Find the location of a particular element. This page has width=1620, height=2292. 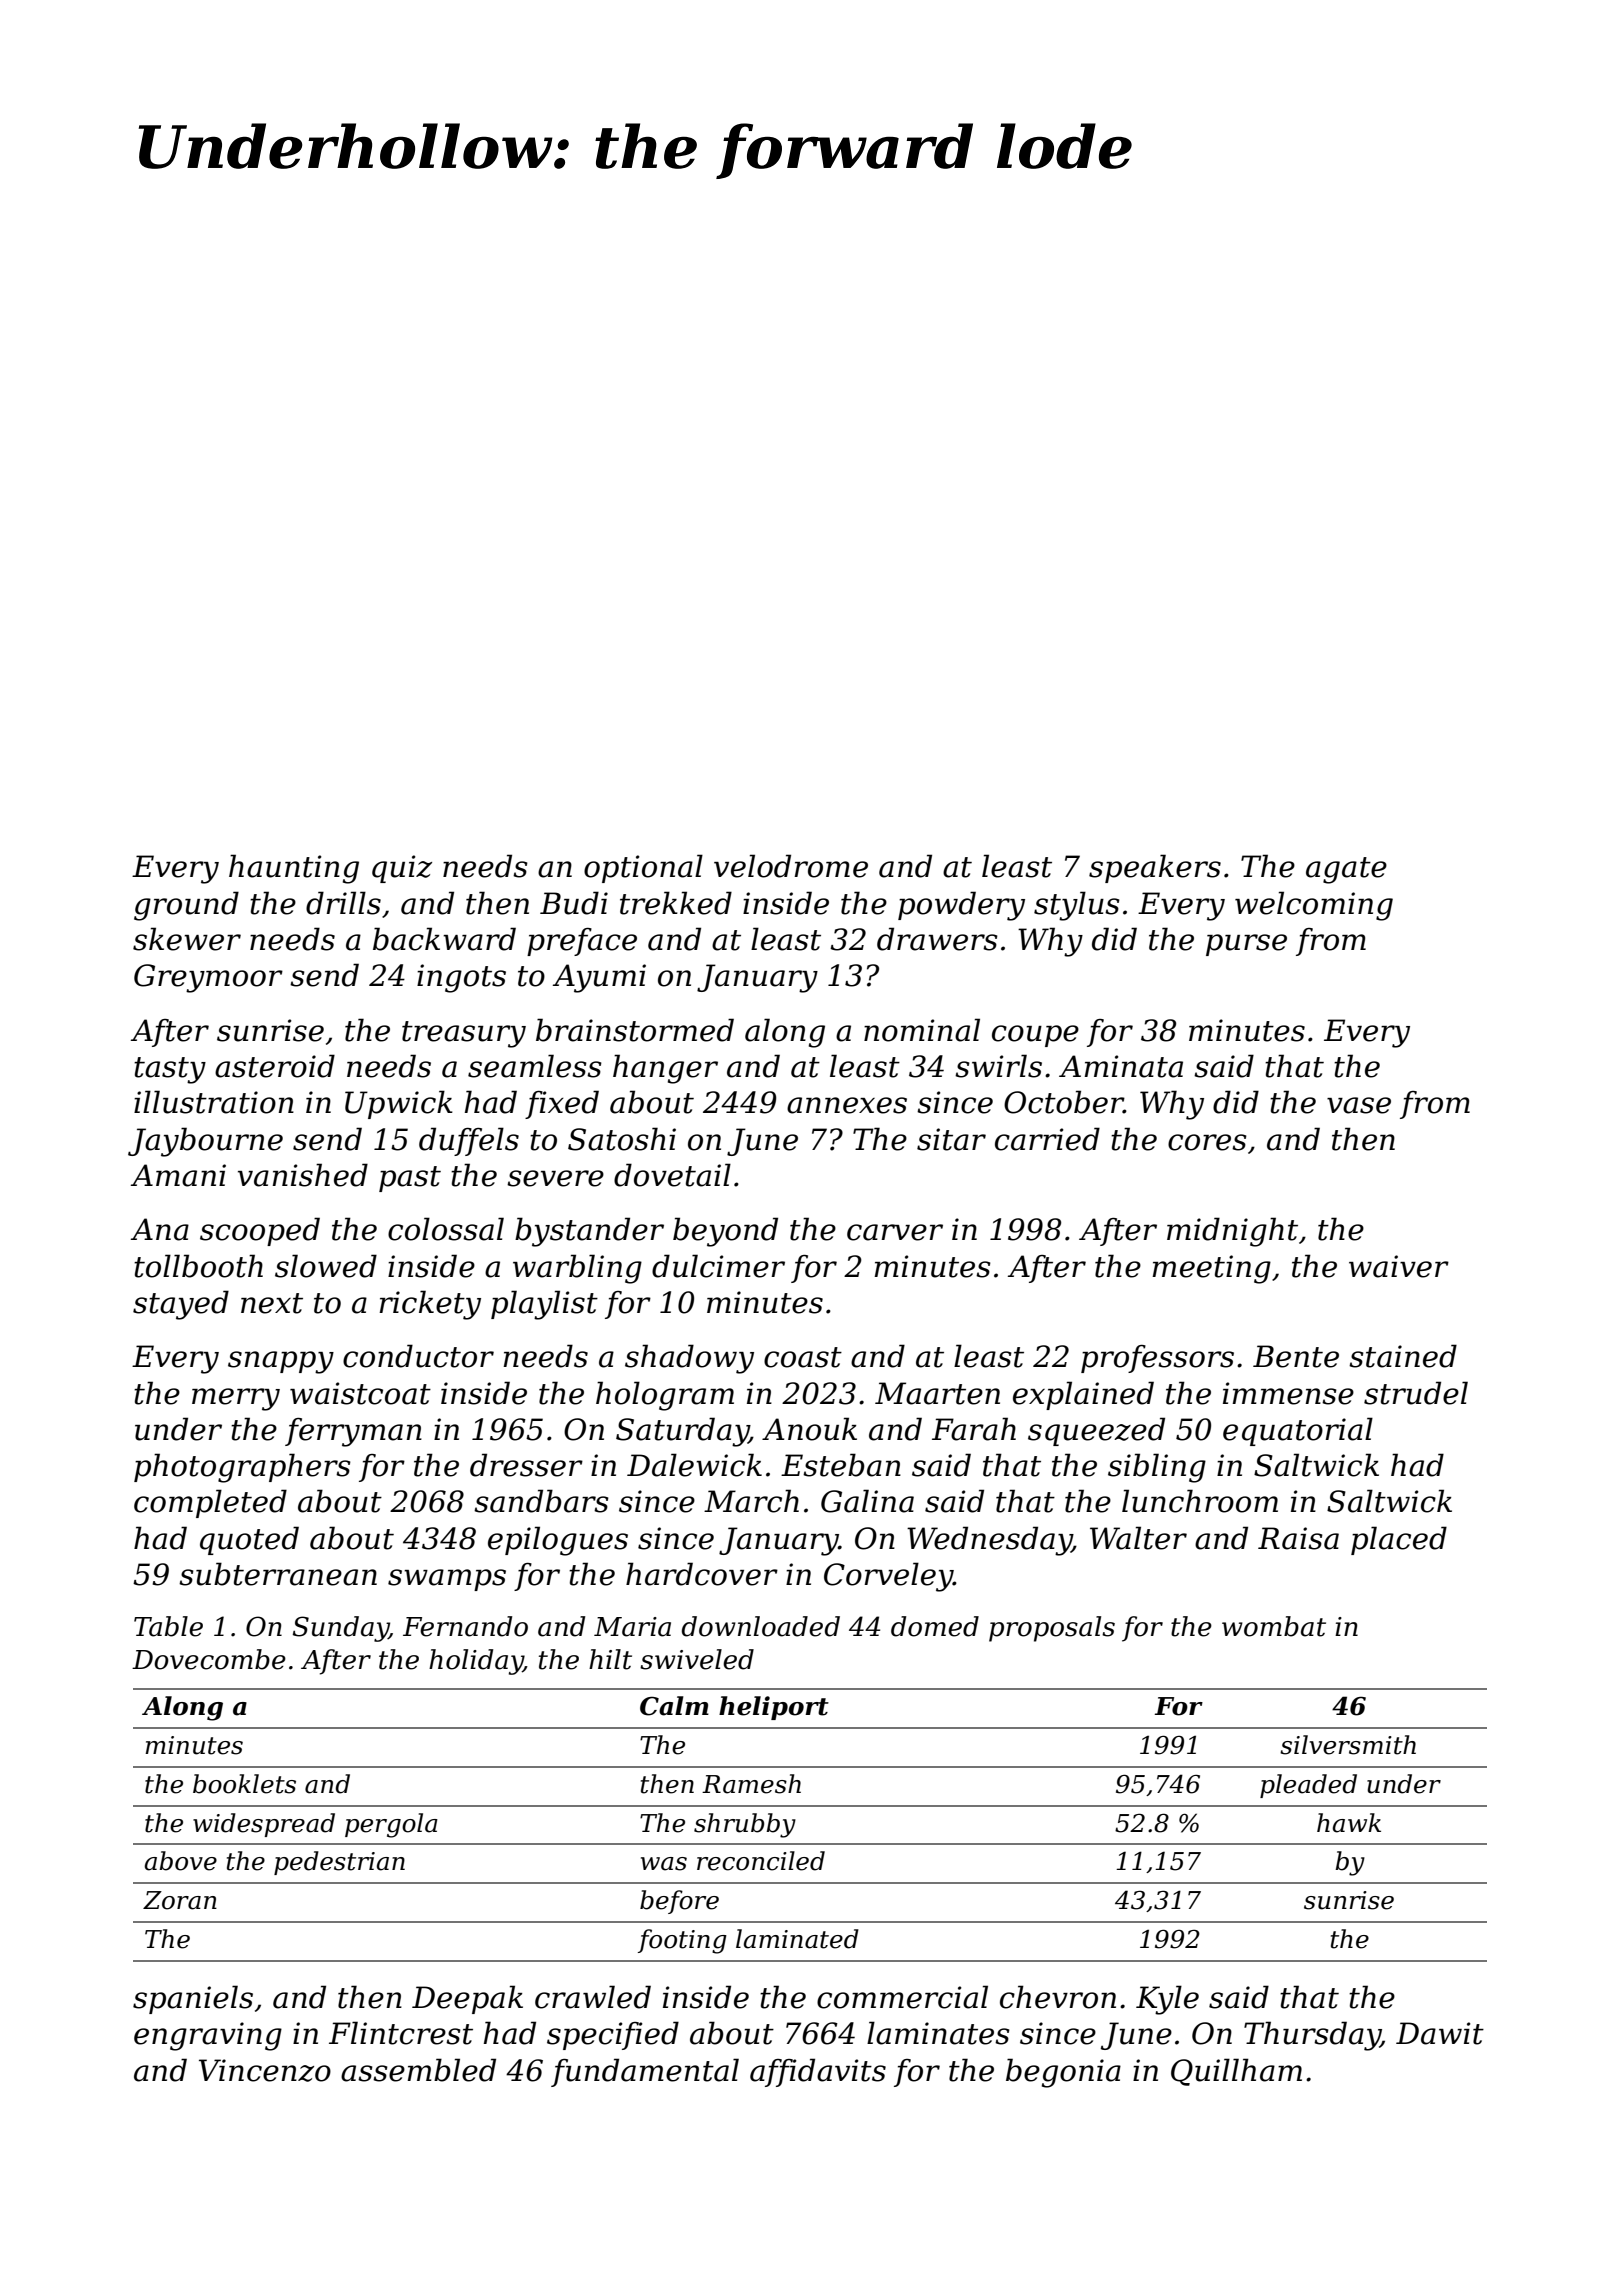

Vincenzo is located at coordinates (265, 2070).
